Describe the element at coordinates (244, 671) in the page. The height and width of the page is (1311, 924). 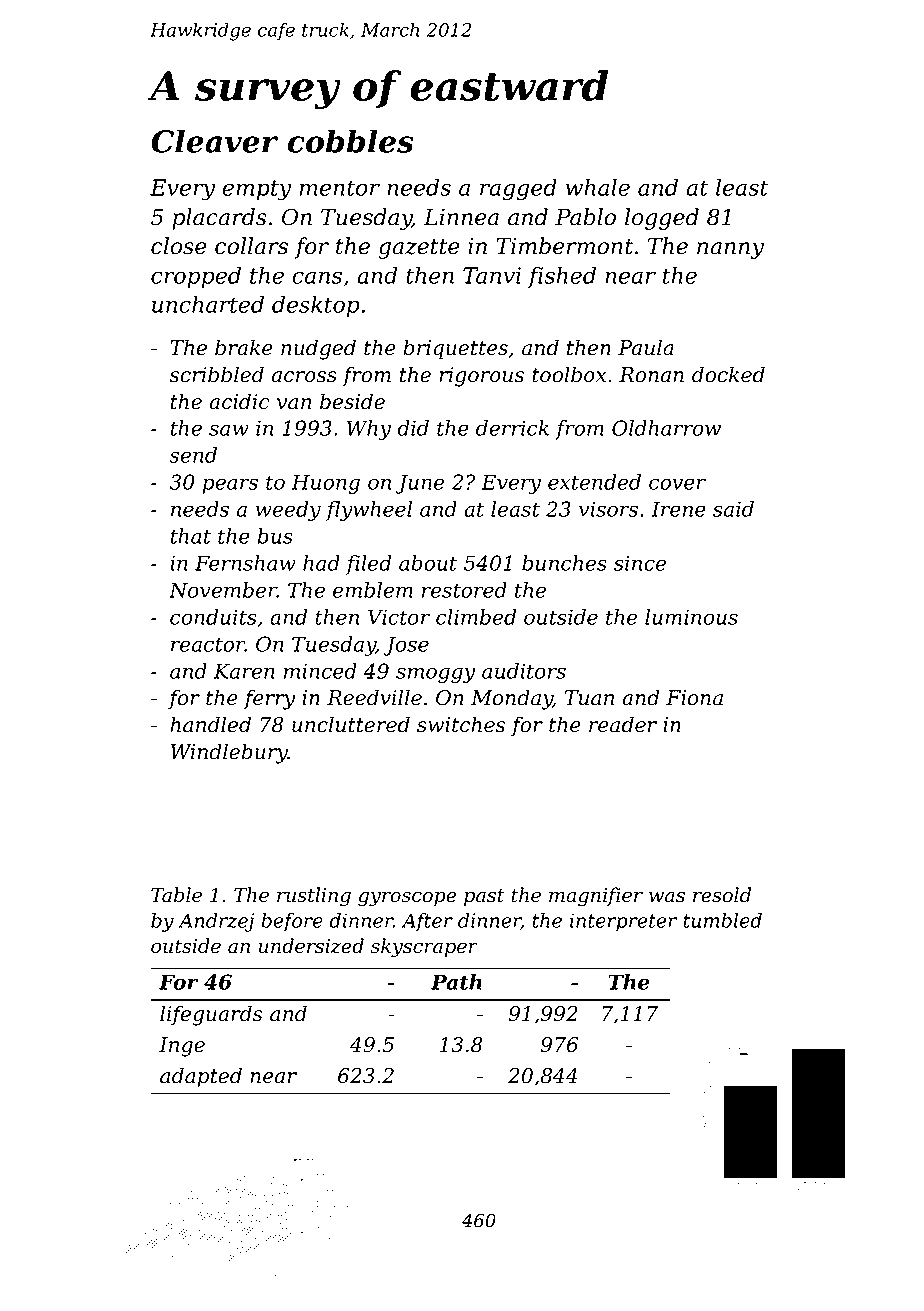
I see `Karen` at that location.
